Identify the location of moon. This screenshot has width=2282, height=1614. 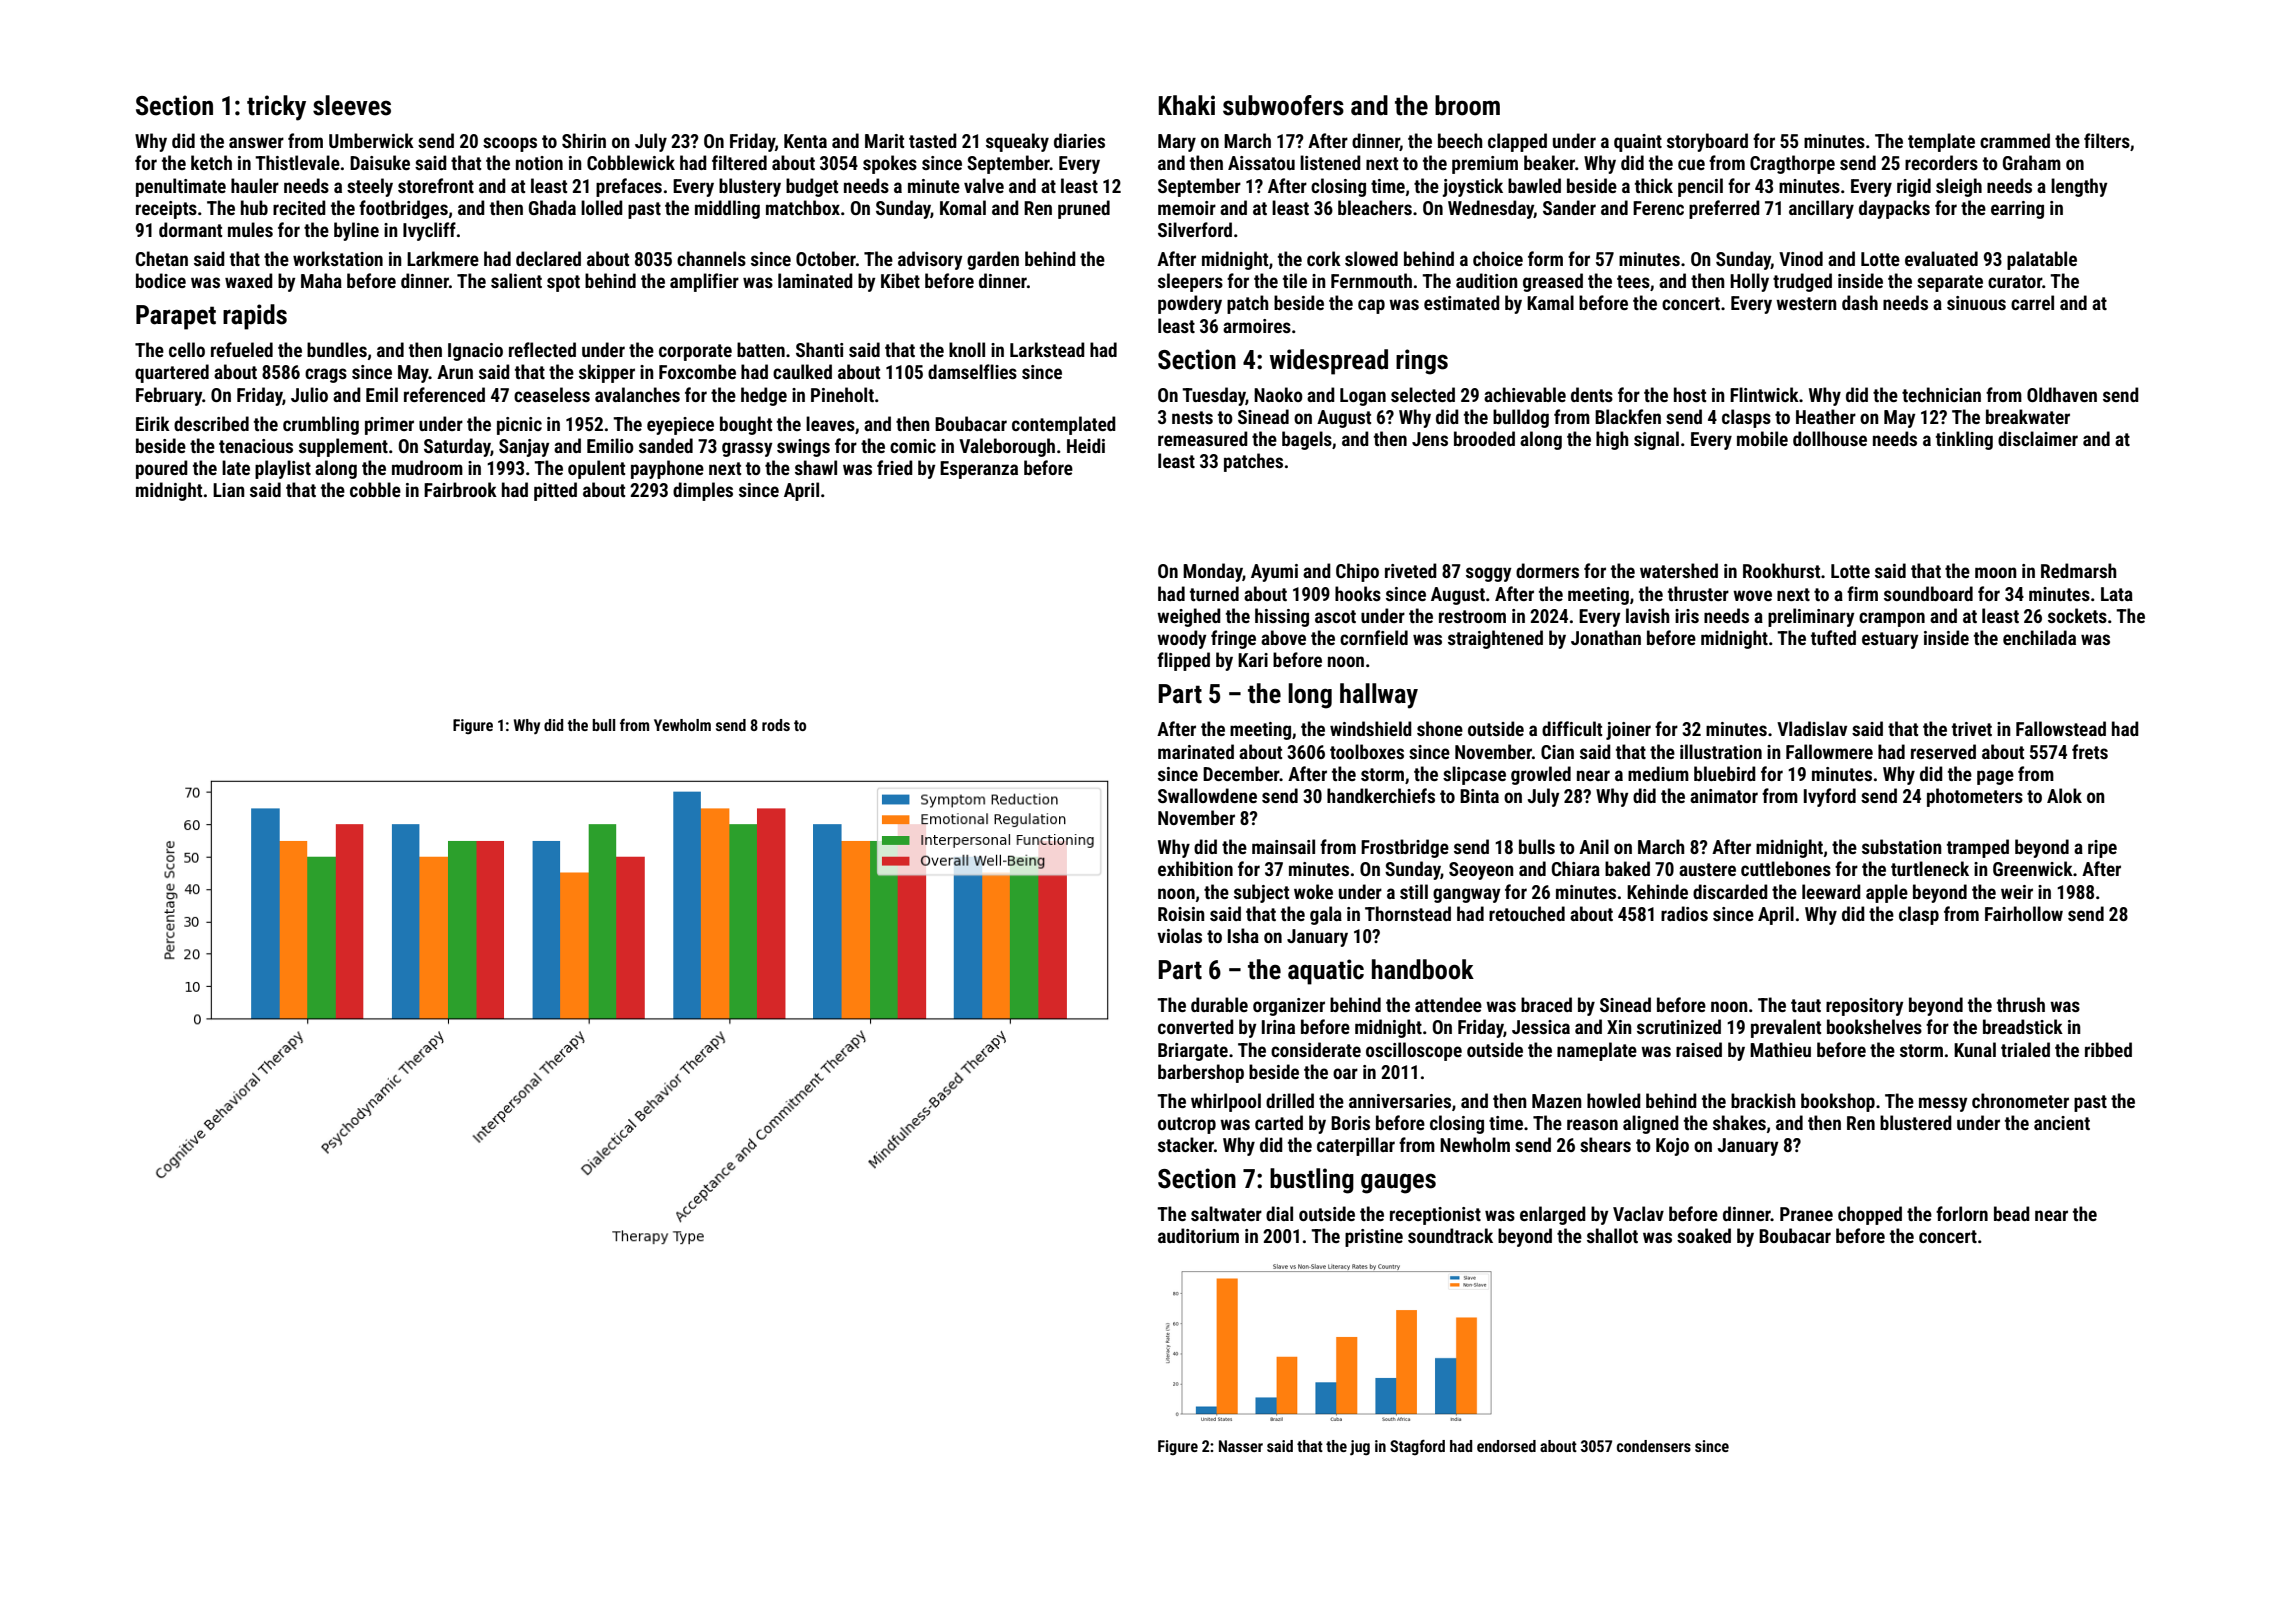
(1996, 572).
